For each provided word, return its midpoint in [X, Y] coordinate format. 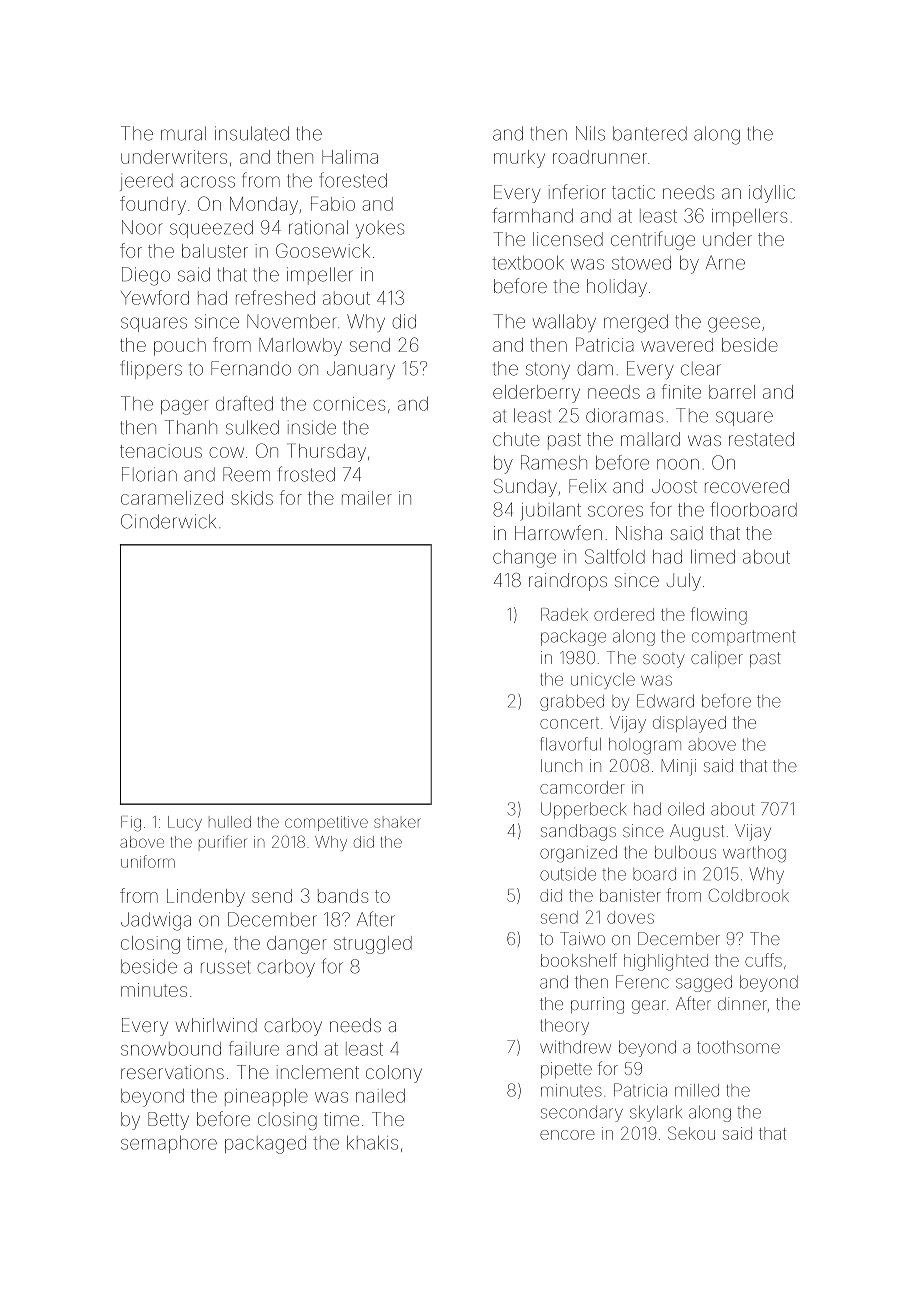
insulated [252, 133]
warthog [754, 854]
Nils [590, 133]
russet [225, 967]
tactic [633, 192]
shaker [397, 823]
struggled [373, 945]
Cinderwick [168, 521]
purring [597, 1005]
